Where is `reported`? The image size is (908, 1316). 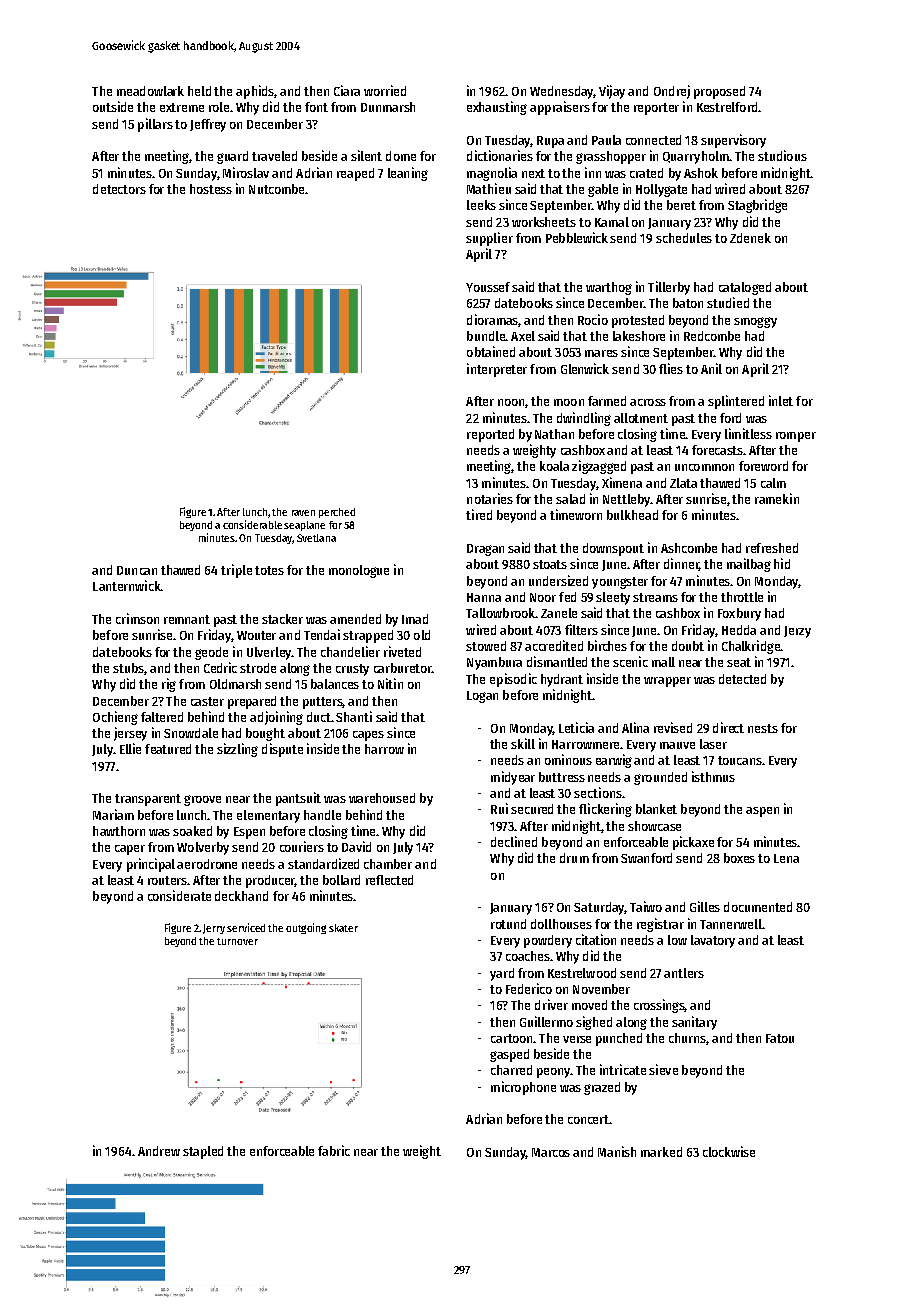 reported is located at coordinates (490, 435).
